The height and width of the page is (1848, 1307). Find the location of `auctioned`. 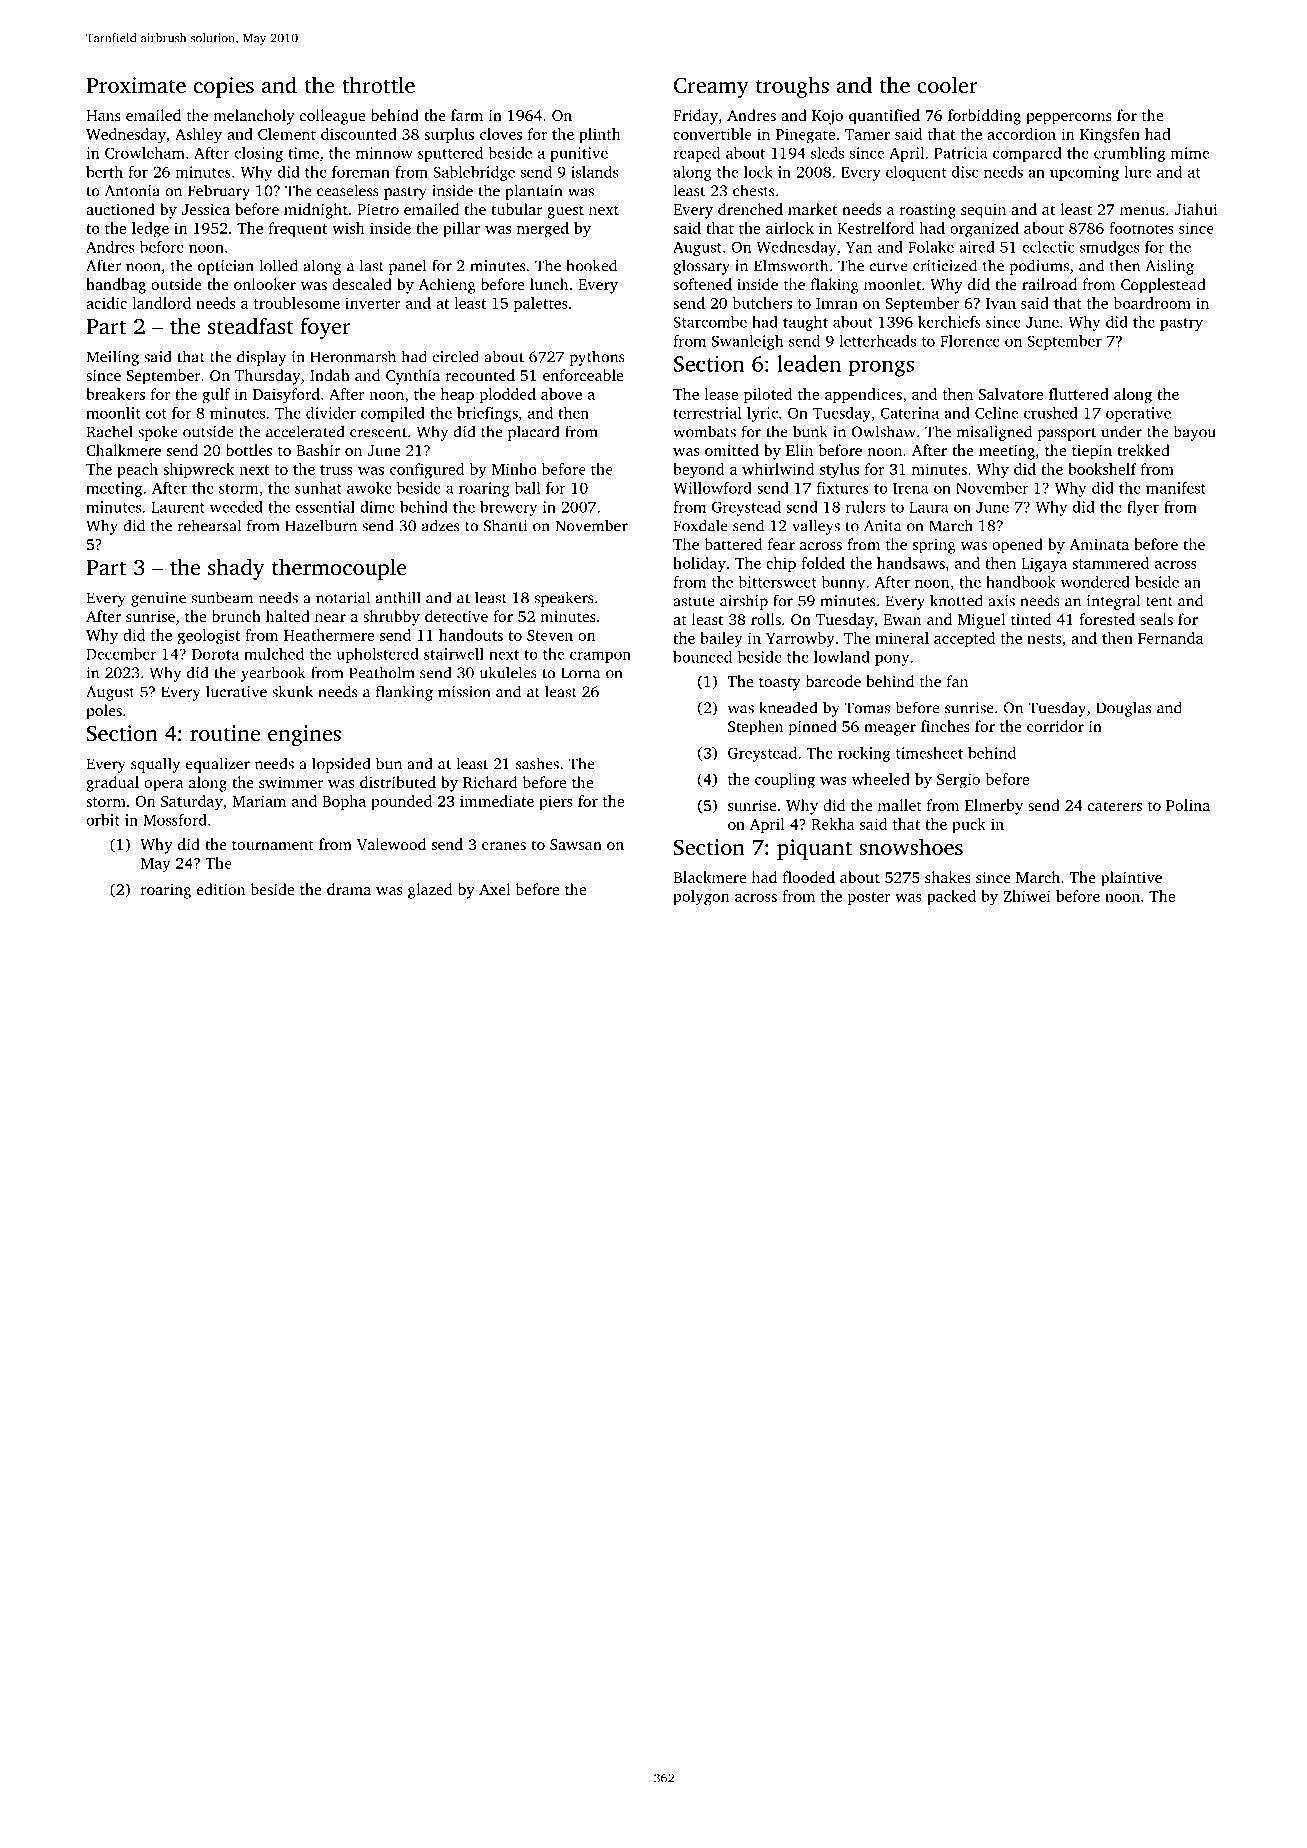

auctioned is located at coordinates (120, 209).
